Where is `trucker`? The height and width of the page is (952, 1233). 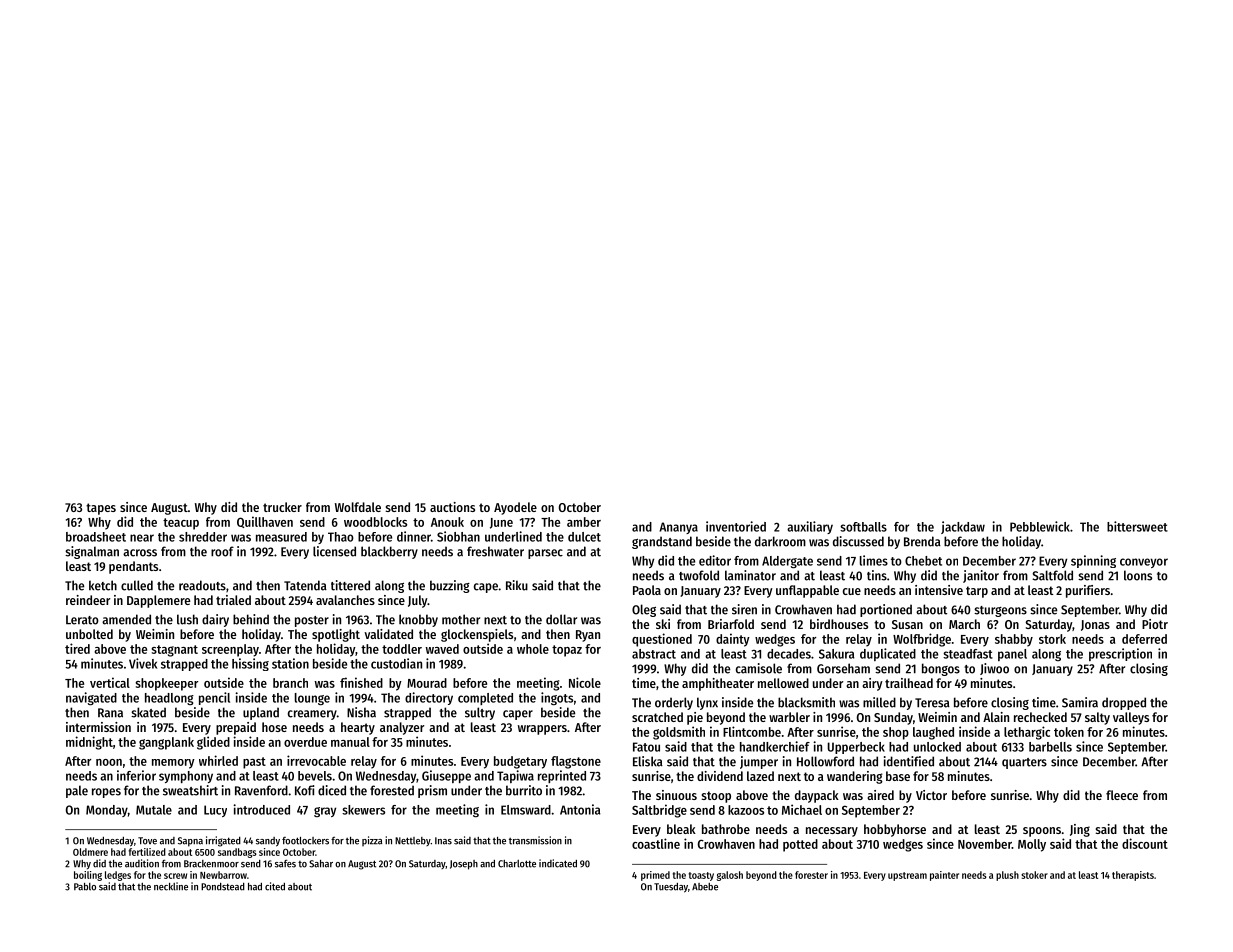 trucker is located at coordinates (282, 507).
